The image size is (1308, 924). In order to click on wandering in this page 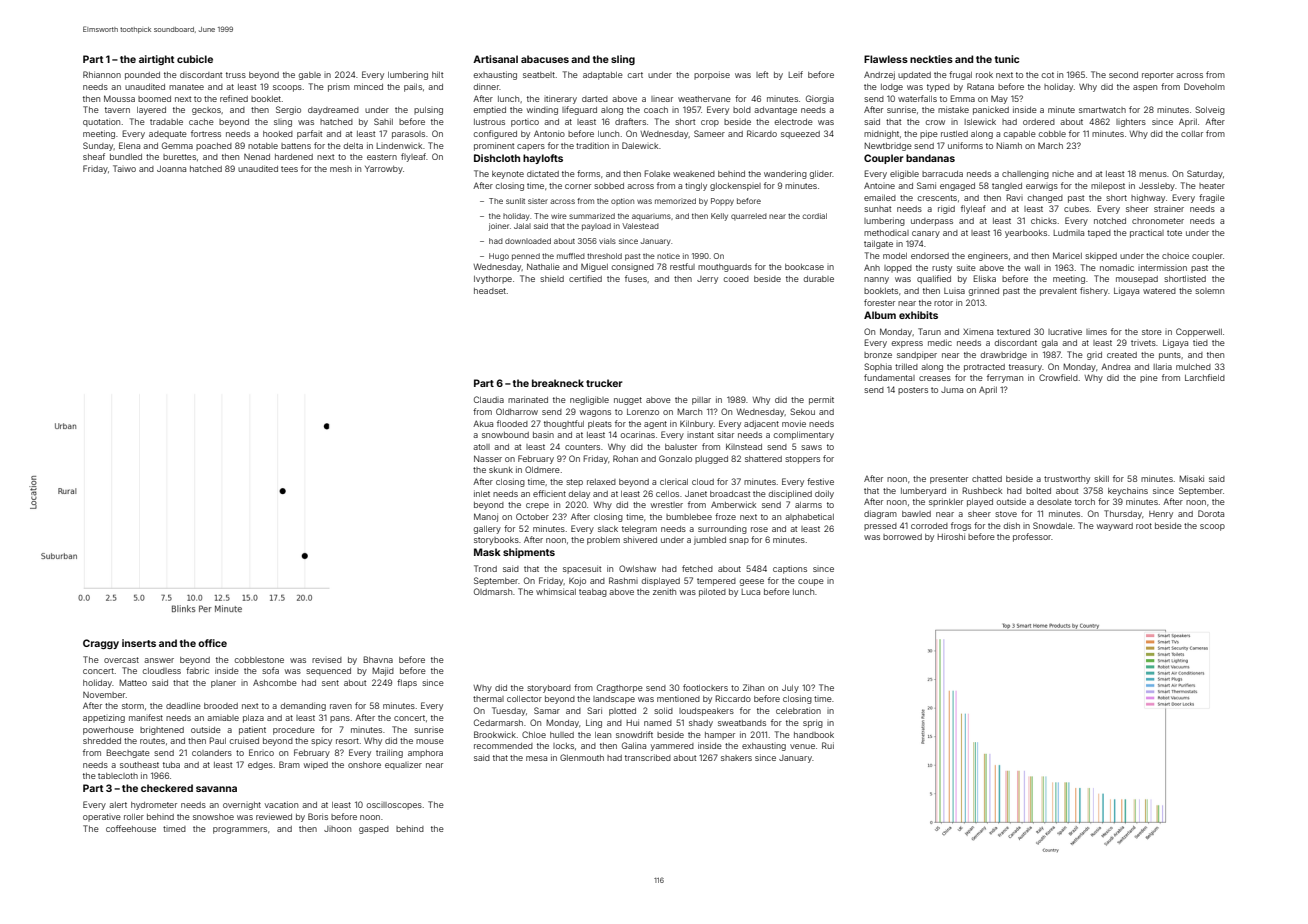, I will do `click(785, 174)`.
